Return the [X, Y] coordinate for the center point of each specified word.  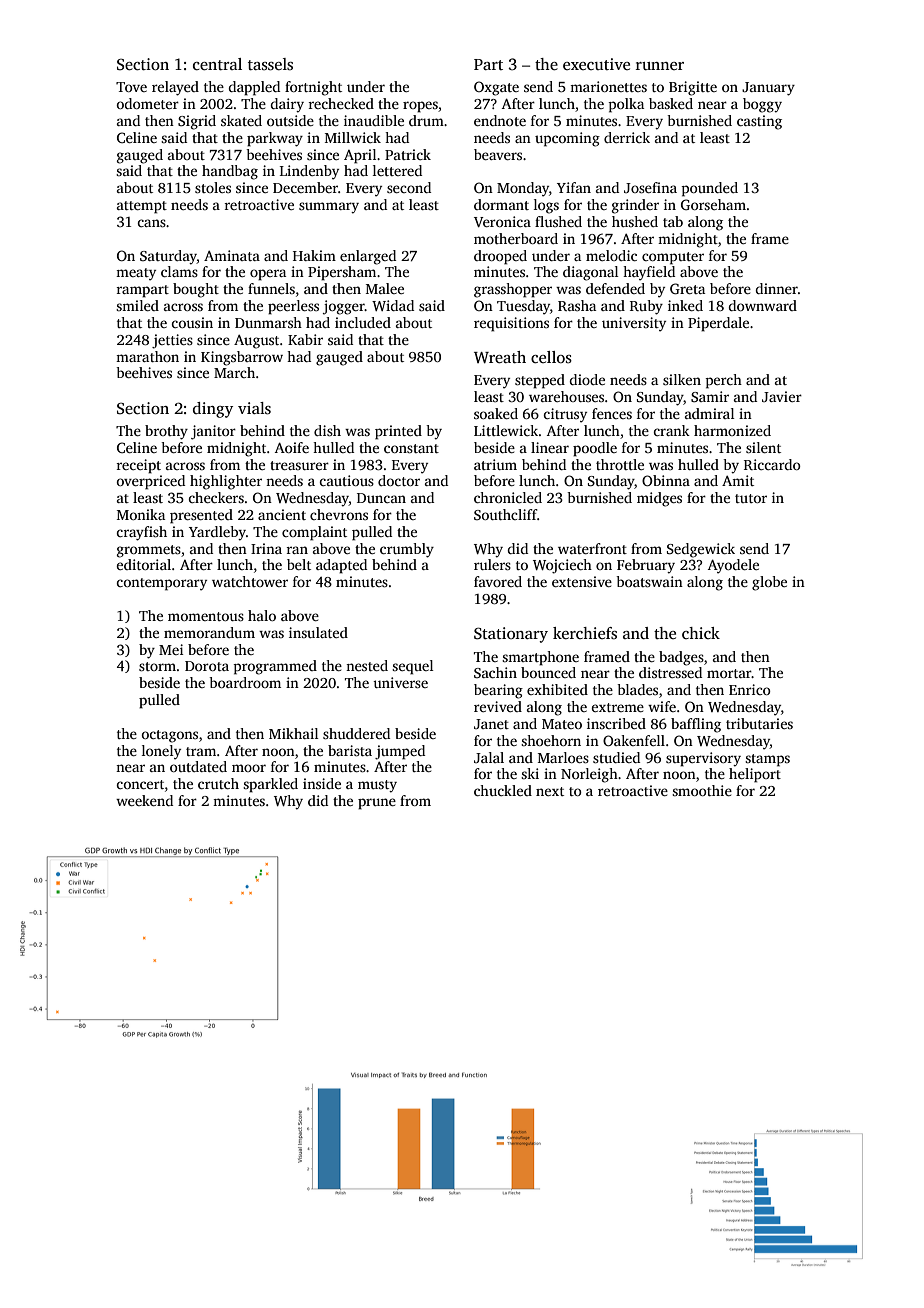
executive [596, 64]
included [363, 322]
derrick [627, 137]
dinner [776, 288]
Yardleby [217, 533]
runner [660, 66]
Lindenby [309, 172]
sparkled [270, 785]
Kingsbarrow [242, 358]
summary [329, 208]
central [217, 64]
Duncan [381, 498]
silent [763, 447]
